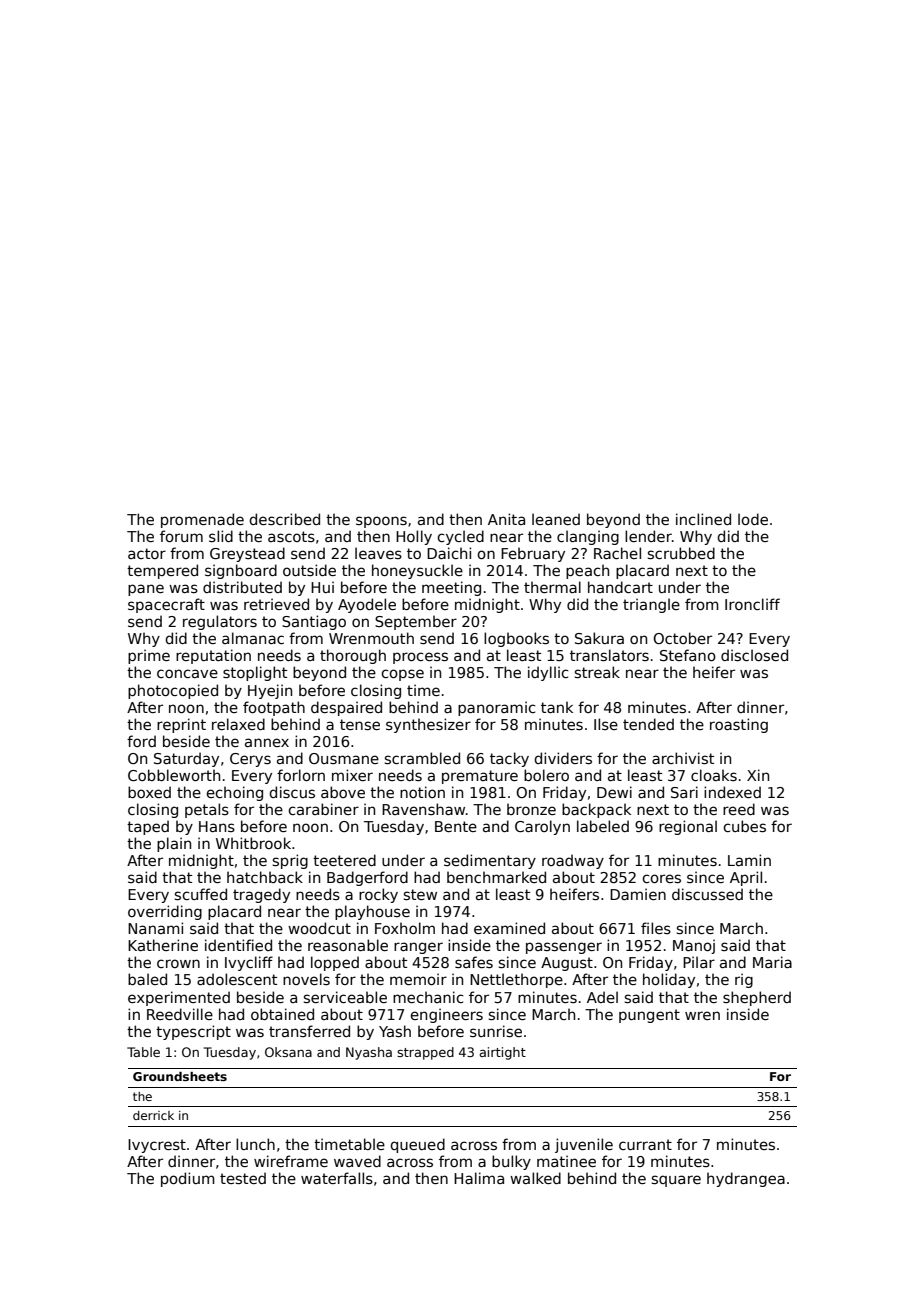 Image resolution: width=924 pixels, height=1314 pixels. I want to click on reprint, so click(181, 725).
